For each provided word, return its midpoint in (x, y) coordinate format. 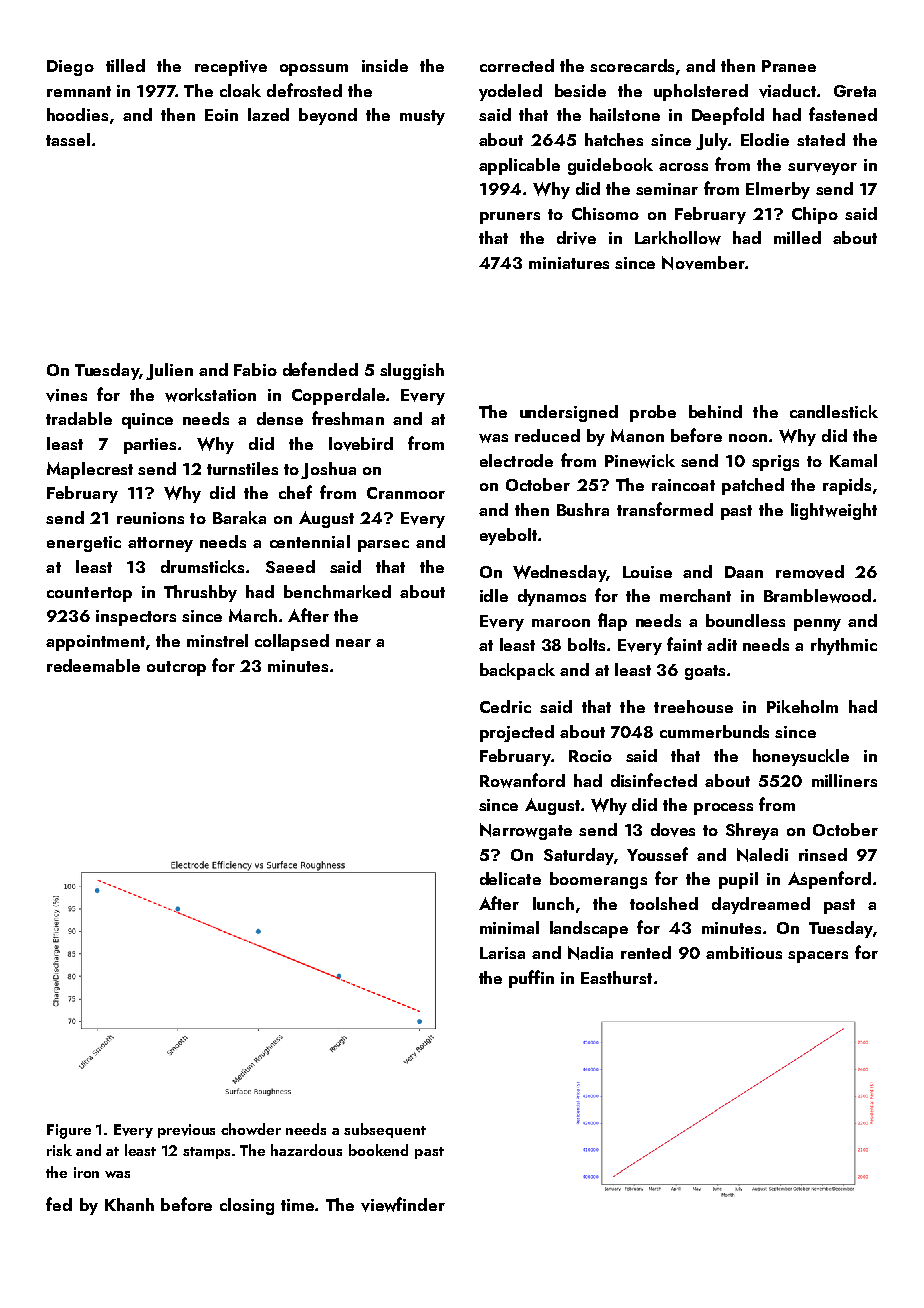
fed (59, 1204)
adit (722, 644)
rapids (847, 486)
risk (59, 1150)
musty (422, 117)
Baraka (239, 517)
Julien (169, 371)
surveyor (822, 169)
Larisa (502, 953)
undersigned (569, 413)
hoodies (77, 114)
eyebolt (508, 536)
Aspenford (829, 880)
